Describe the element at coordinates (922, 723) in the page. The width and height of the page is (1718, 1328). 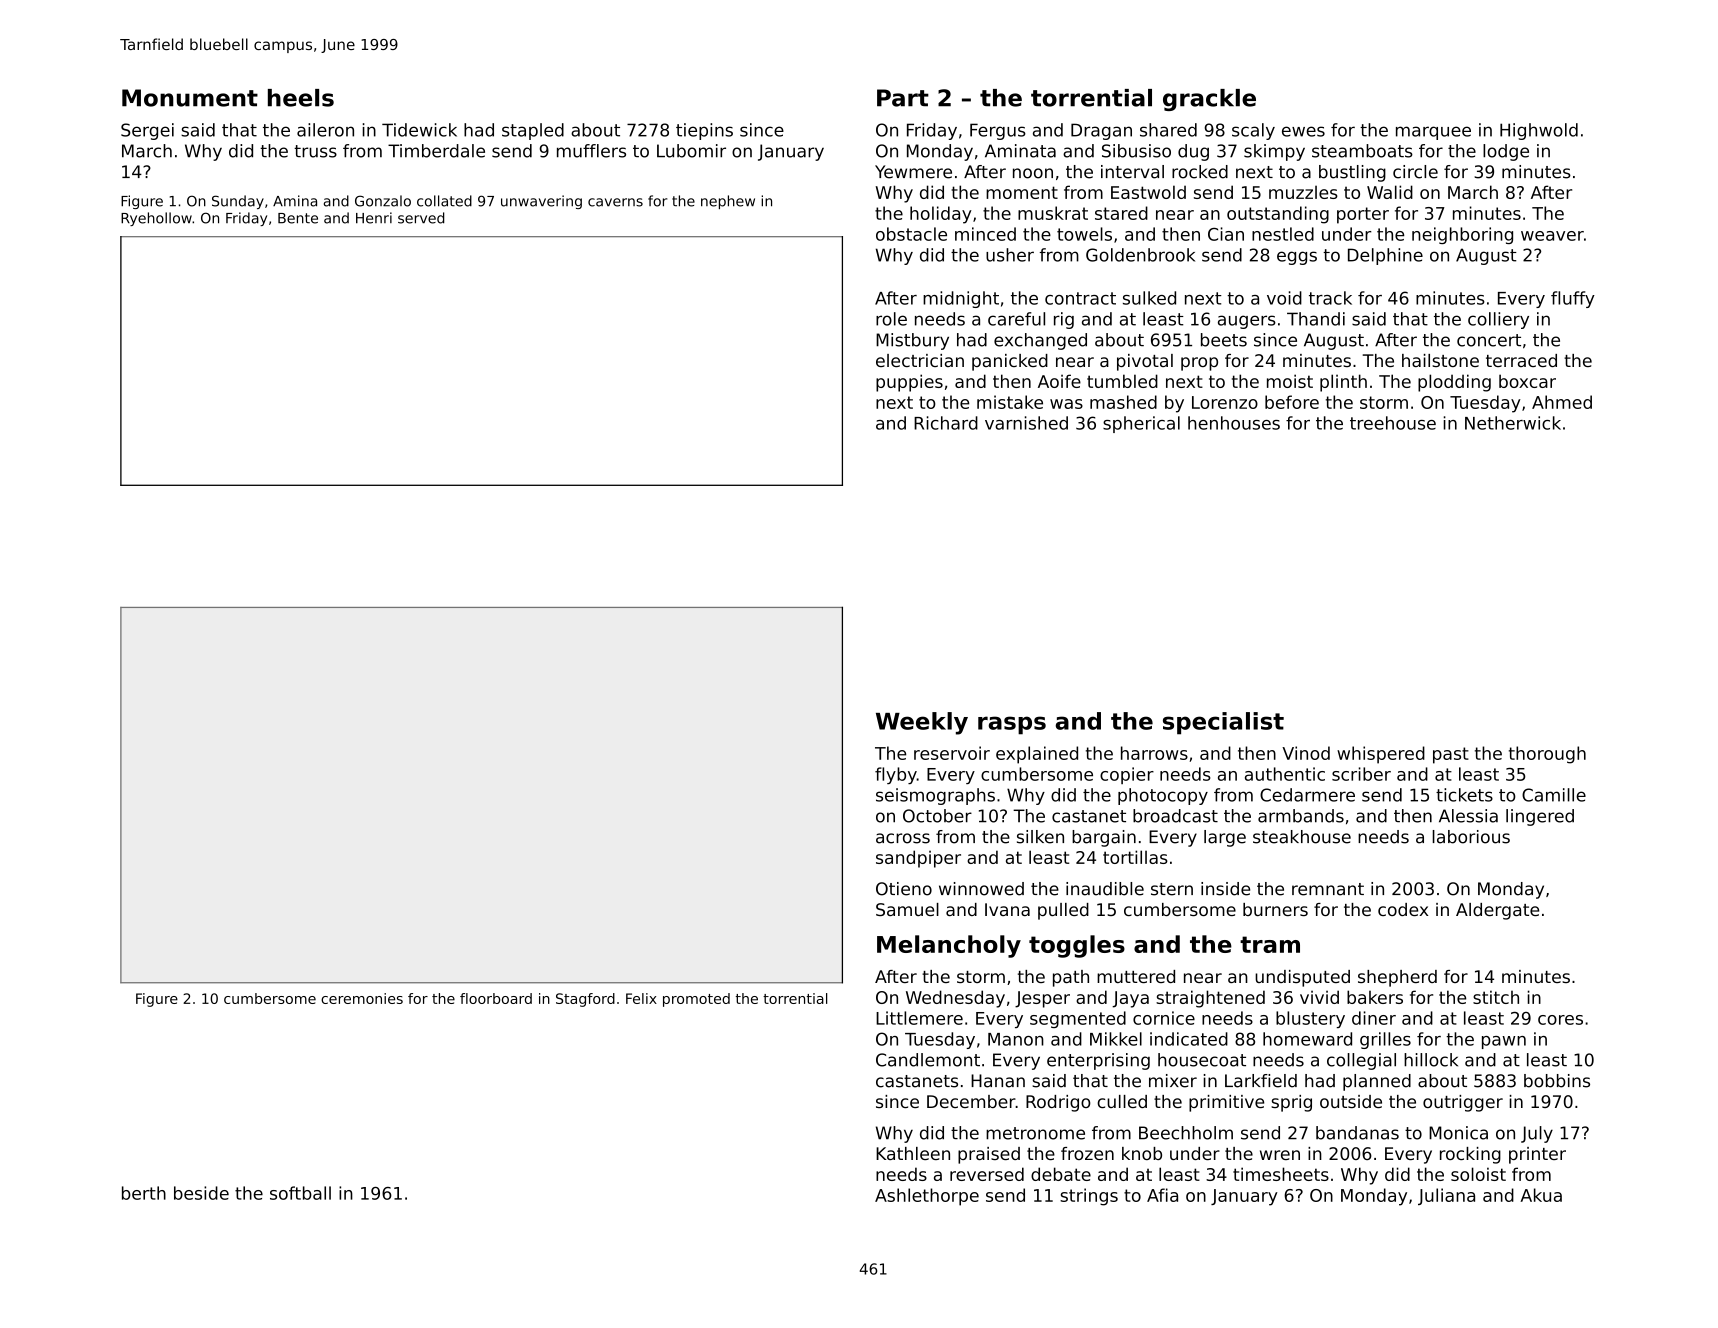
I see `Weekly` at that location.
